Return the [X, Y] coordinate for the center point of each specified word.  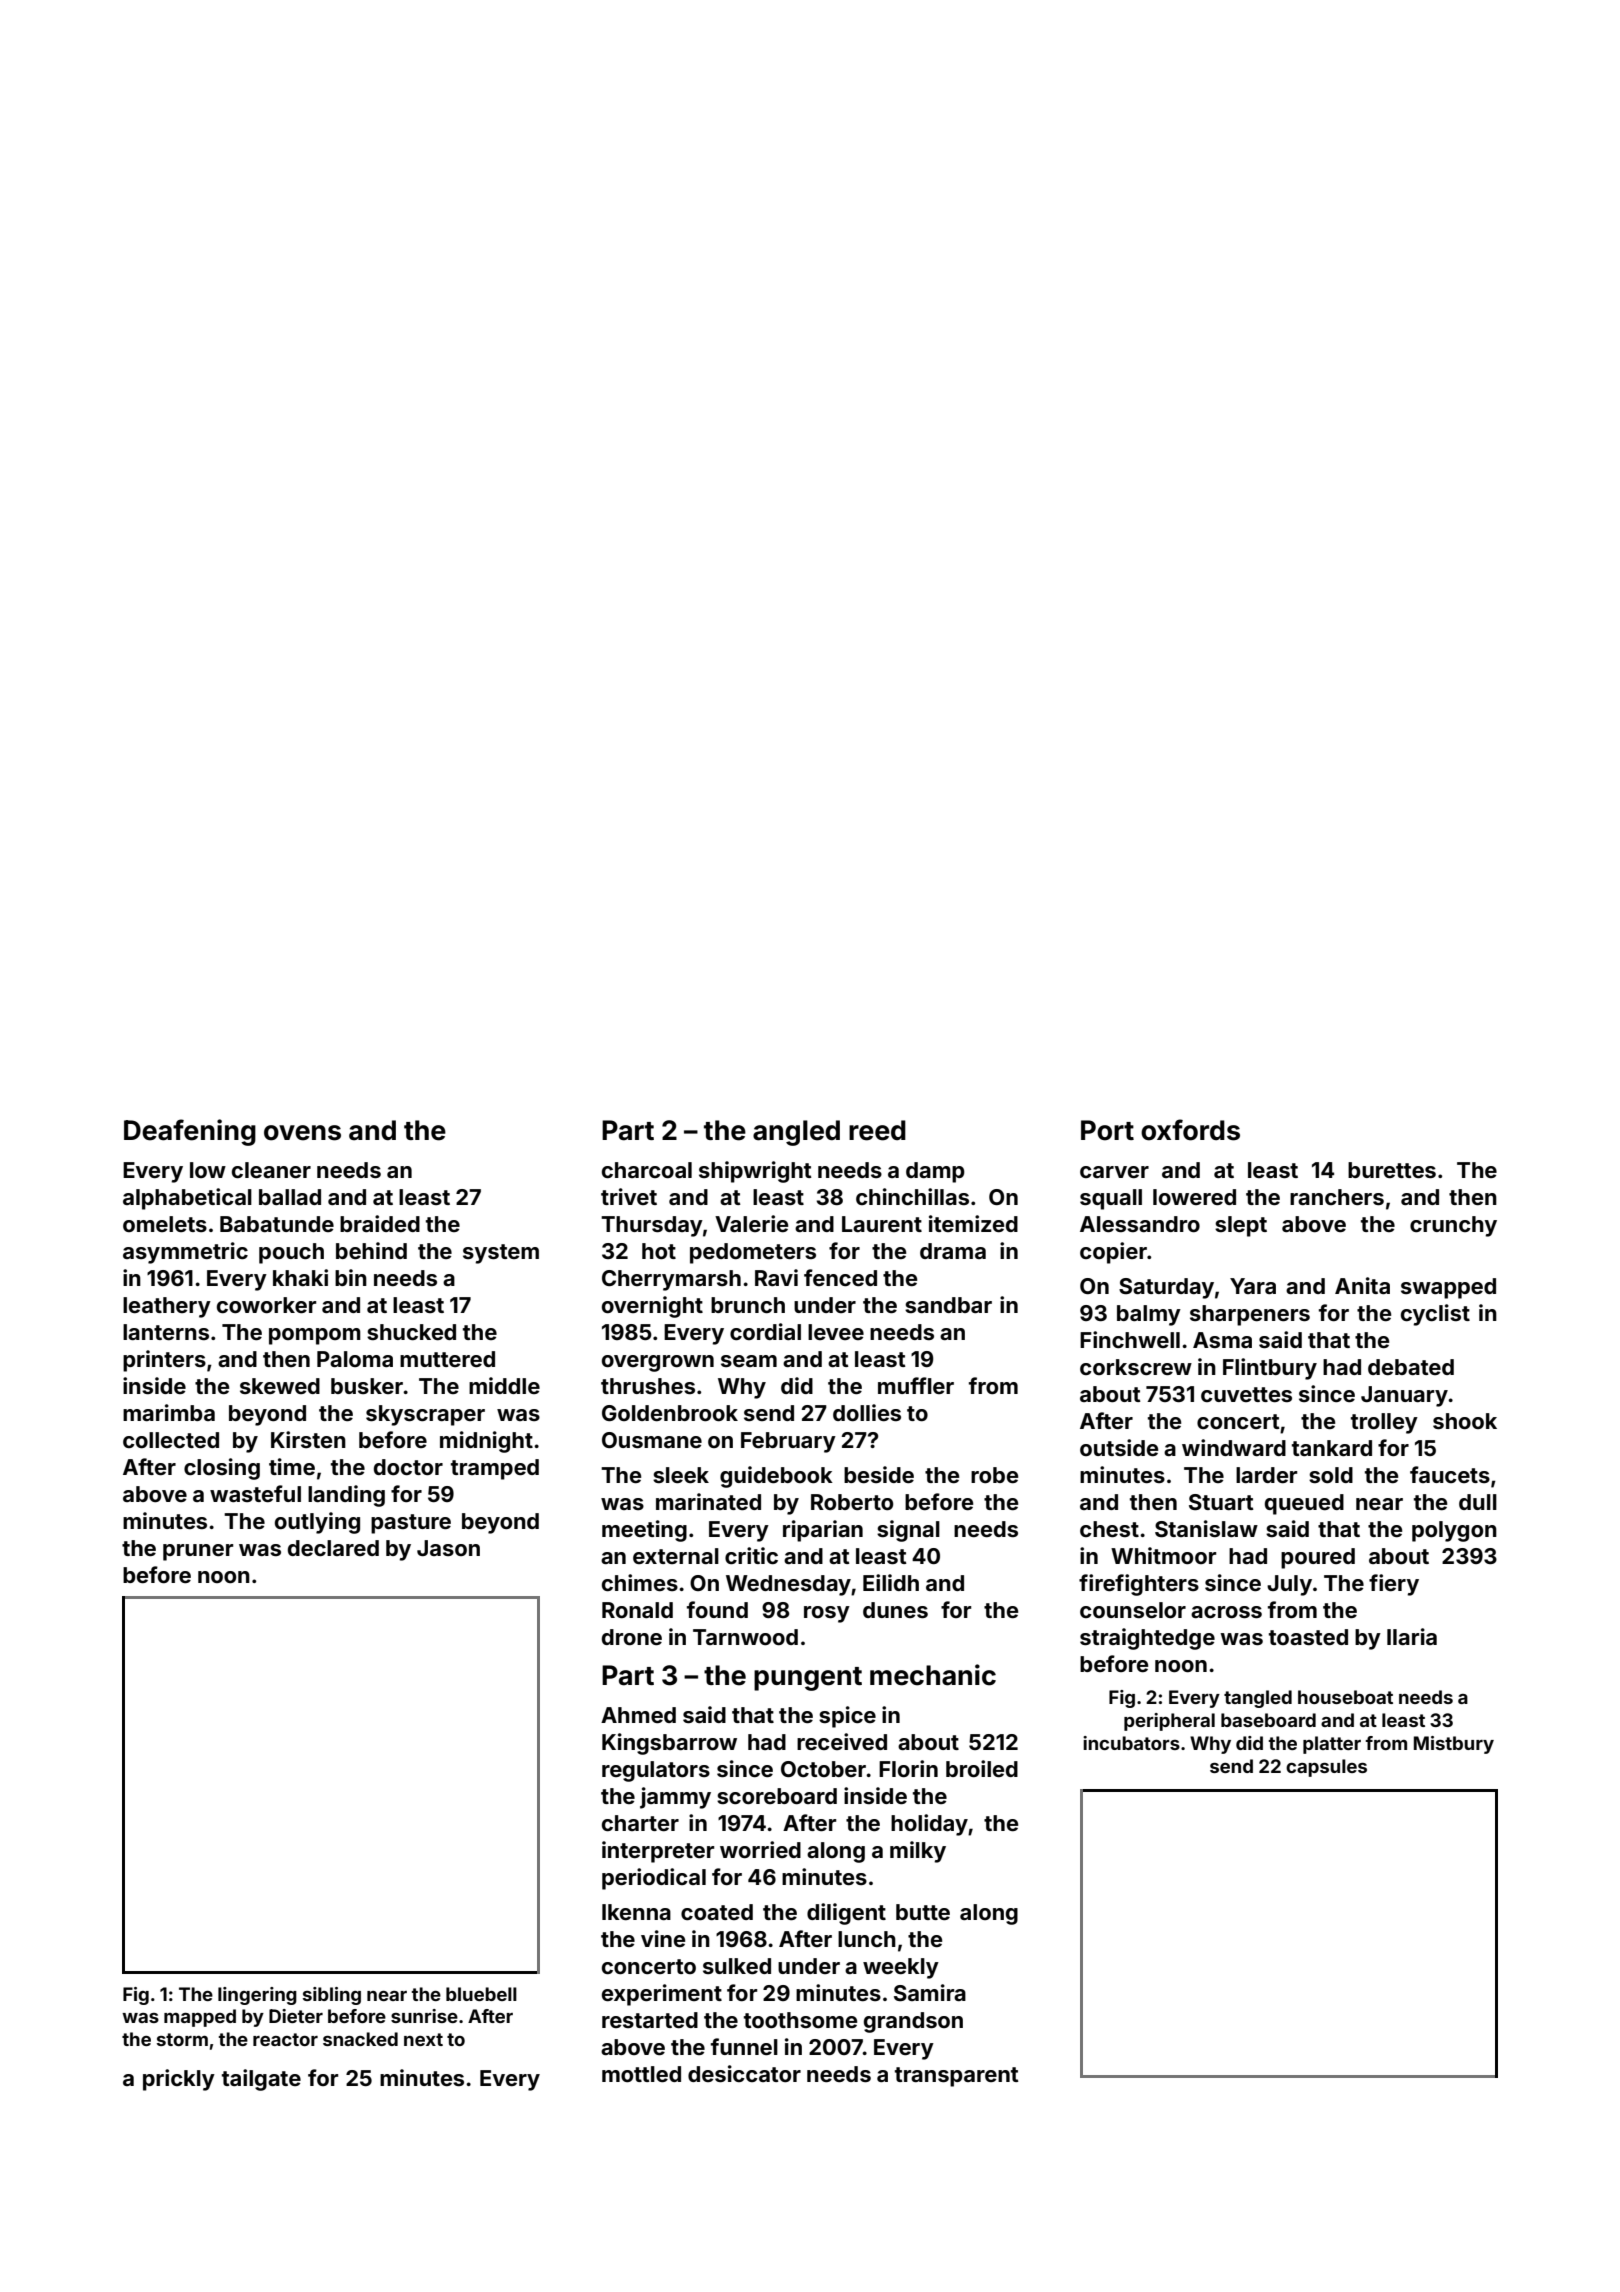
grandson [913, 2022]
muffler [916, 1385]
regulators [656, 1771]
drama [953, 1251]
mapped [200, 2018]
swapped [1448, 1288]
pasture [411, 1524]
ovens [302, 1133]
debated [1411, 1367]
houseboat [1345, 1697]
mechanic [933, 1675]
